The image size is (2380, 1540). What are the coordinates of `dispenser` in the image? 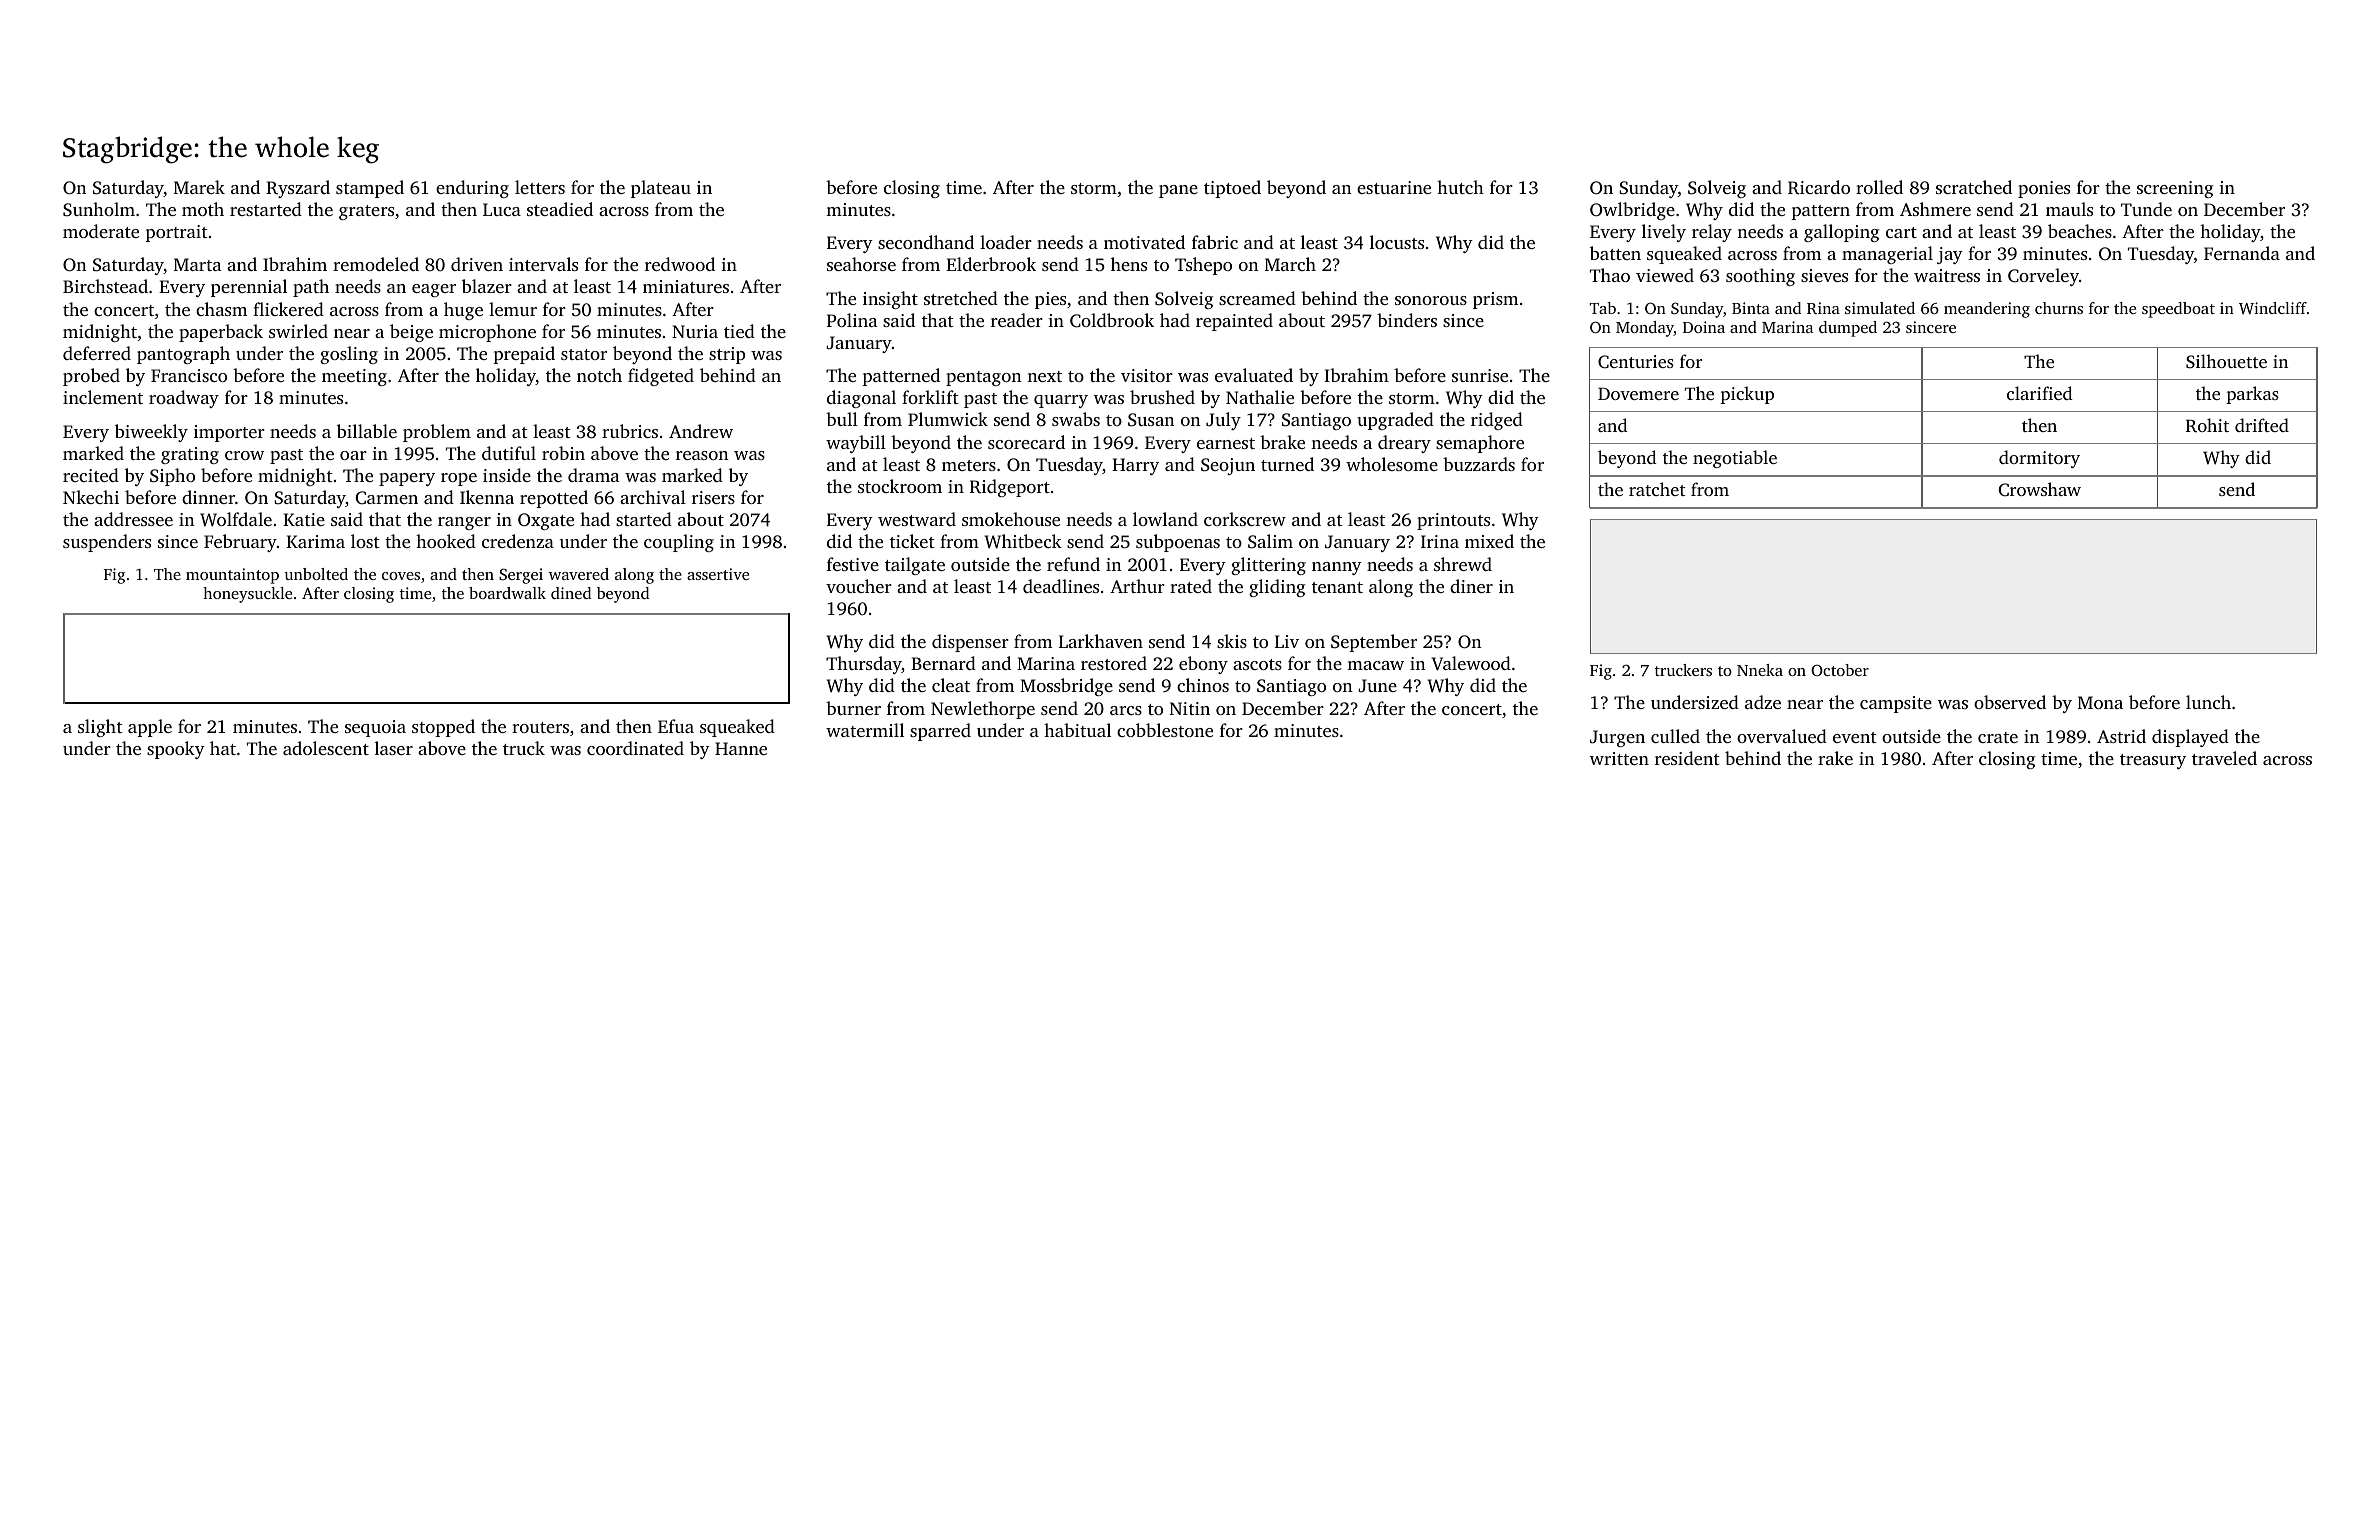 It's located at (970, 643).
